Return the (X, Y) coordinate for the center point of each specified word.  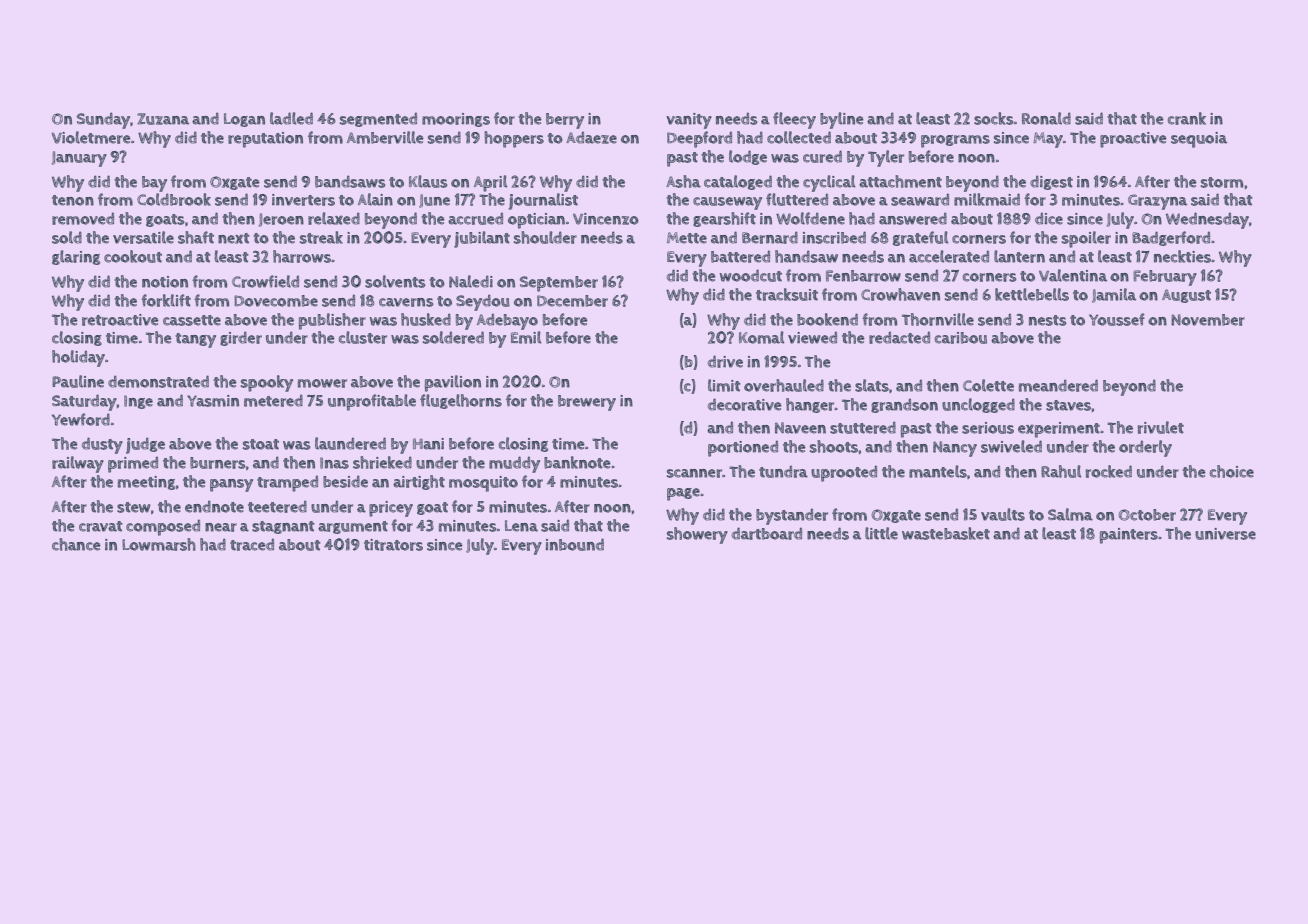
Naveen (800, 428)
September (559, 284)
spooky (267, 383)
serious (988, 428)
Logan (244, 120)
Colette (988, 385)
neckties (1183, 256)
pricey (391, 509)
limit (724, 385)
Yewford (81, 419)
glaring (76, 257)
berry (565, 121)
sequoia (1199, 140)
